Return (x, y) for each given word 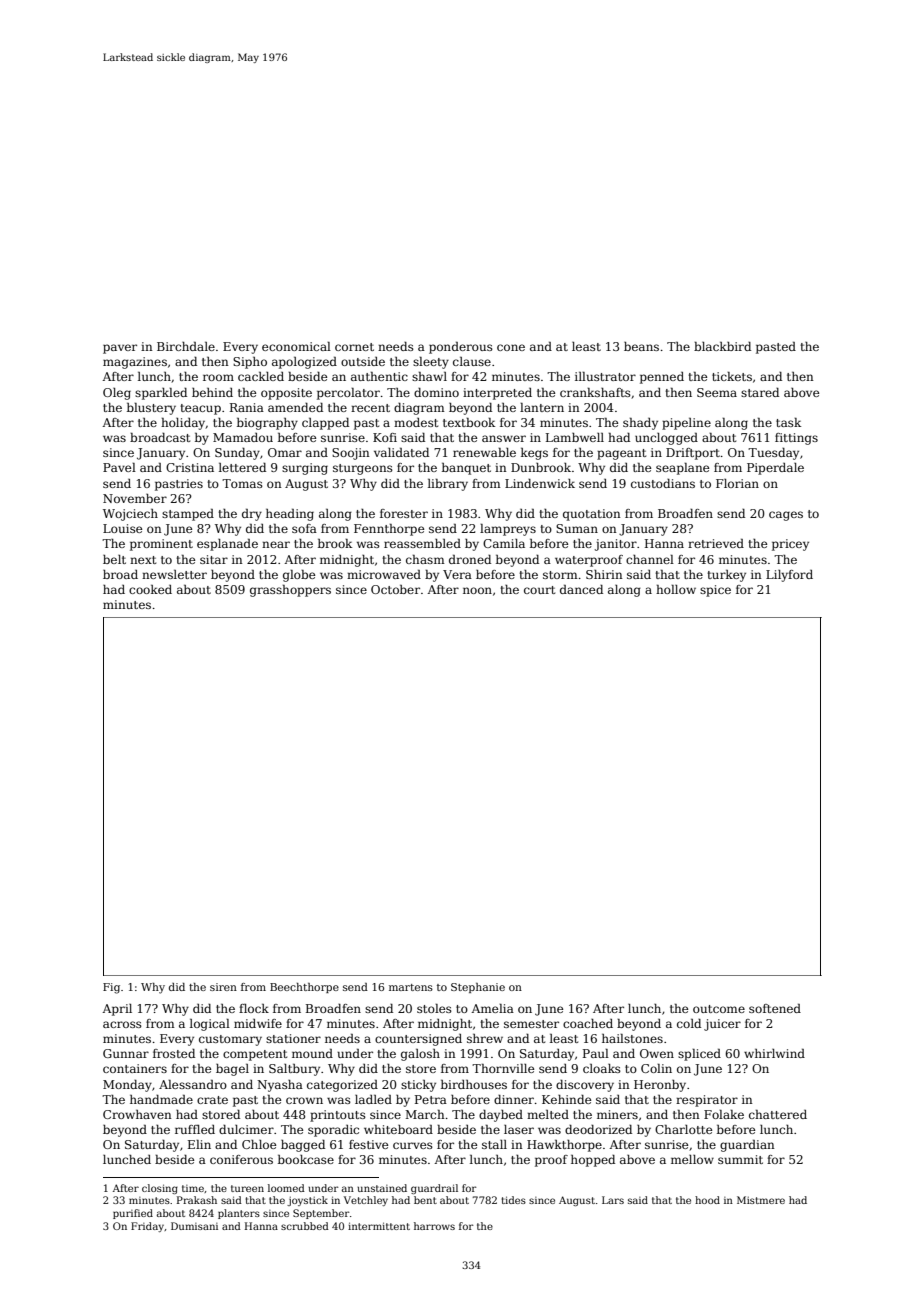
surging (305, 469)
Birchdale (186, 346)
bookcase (306, 1159)
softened (775, 1008)
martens (411, 987)
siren (223, 987)
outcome (719, 1009)
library (448, 485)
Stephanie (478, 988)
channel (650, 559)
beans (641, 346)
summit (740, 1159)
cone (511, 347)
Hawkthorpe (564, 1146)
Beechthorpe (304, 988)
